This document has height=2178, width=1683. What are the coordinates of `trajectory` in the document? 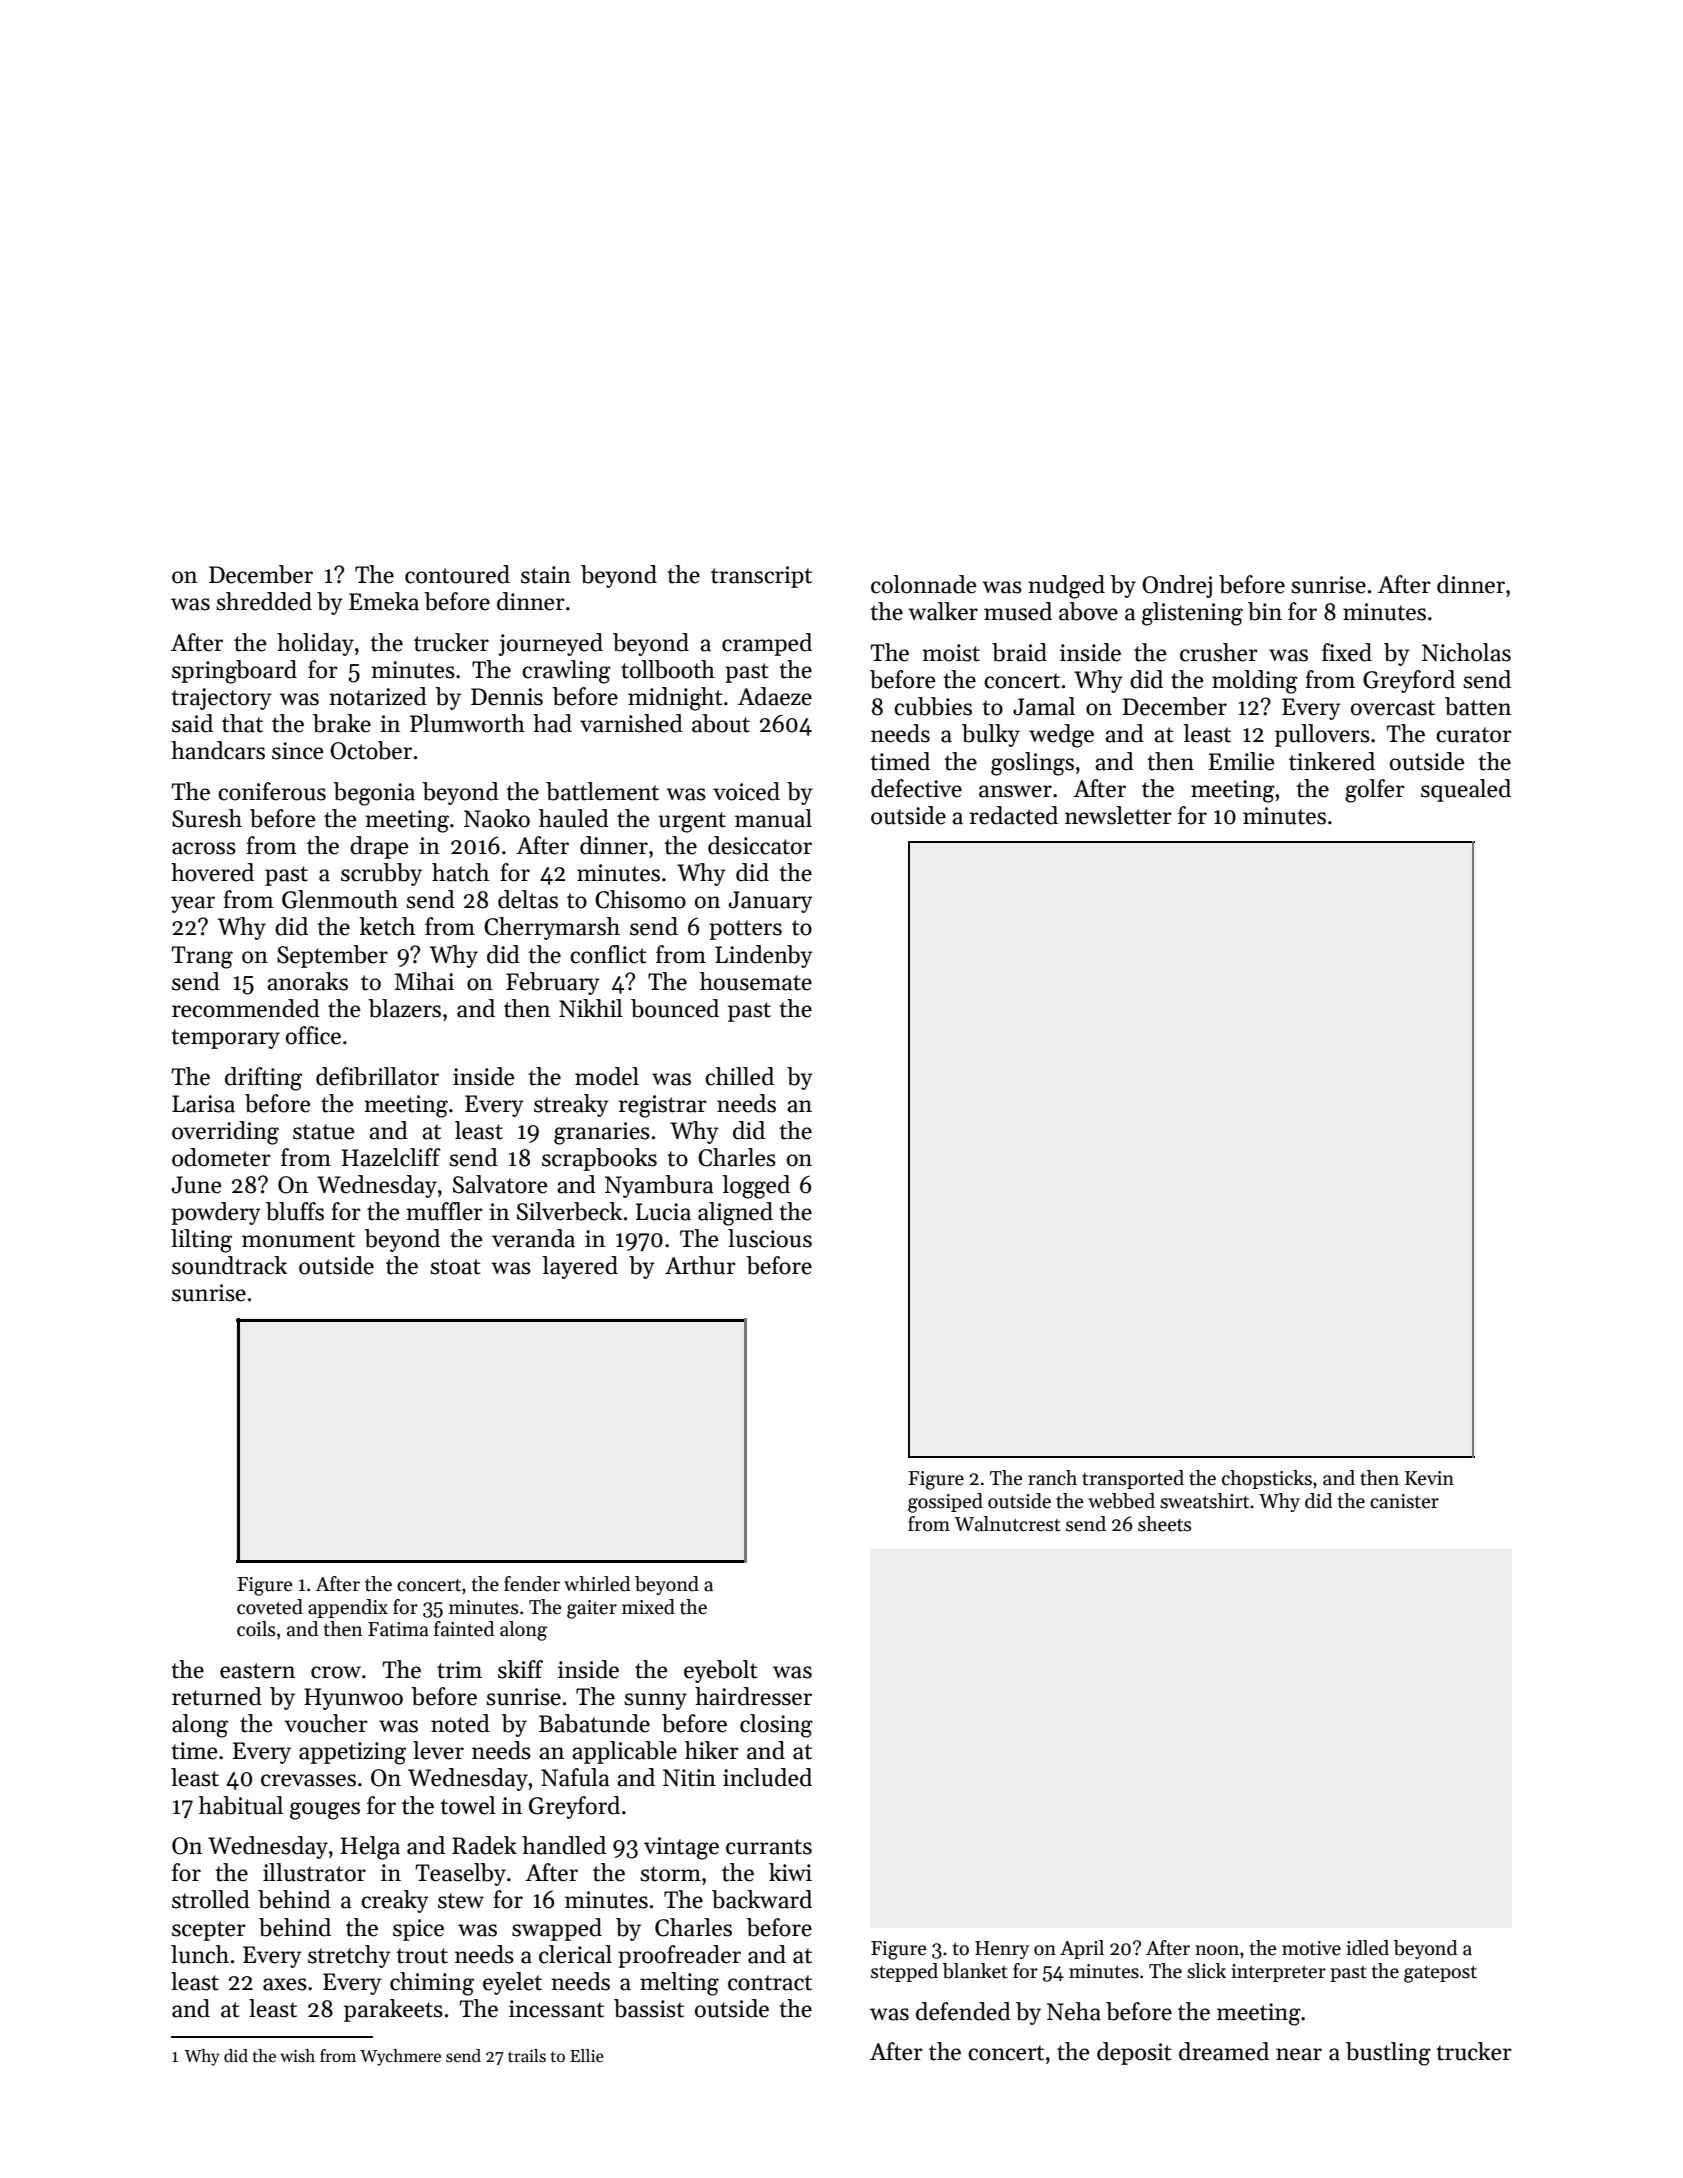 It's located at (221, 699).
